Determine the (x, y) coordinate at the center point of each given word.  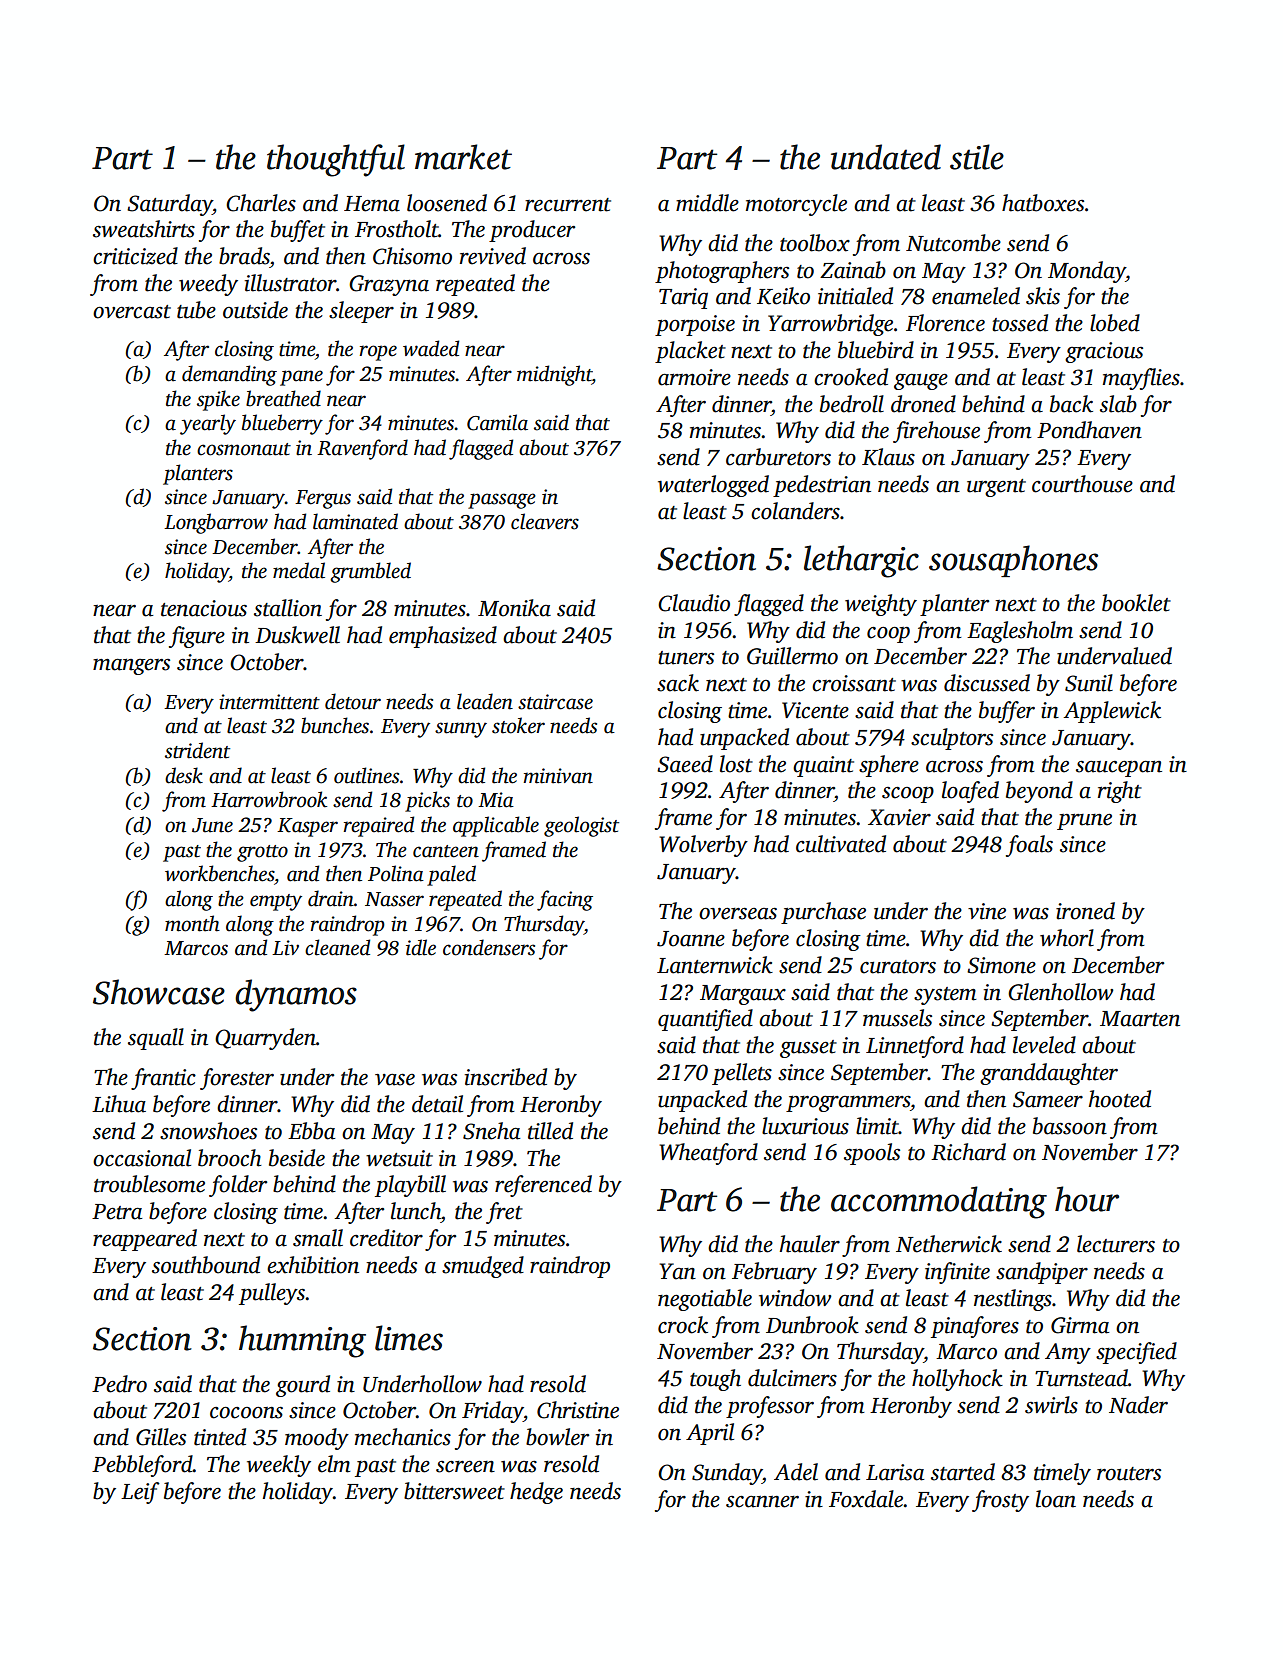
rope (378, 353)
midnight (554, 375)
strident (197, 750)
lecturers (1116, 1244)
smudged (483, 1267)
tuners (686, 658)
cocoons (246, 1412)
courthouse (1082, 484)
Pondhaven (1089, 430)
